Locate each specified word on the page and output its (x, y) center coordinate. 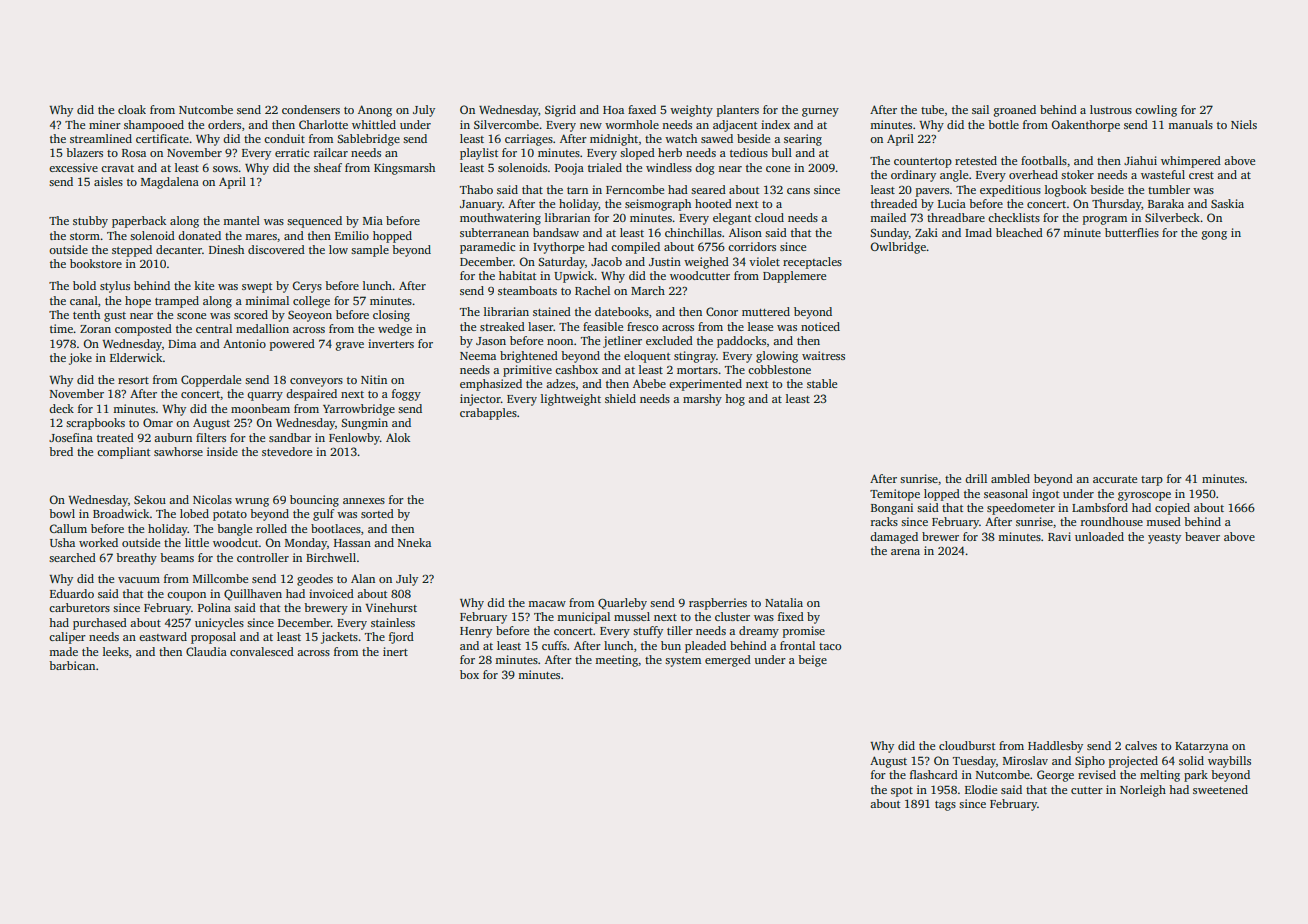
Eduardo (72, 593)
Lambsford (1100, 507)
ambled (1010, 478)
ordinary (913, 176)
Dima (182, 343)
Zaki (926, 232)
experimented (705, 385)
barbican (72, 665)
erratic (292, 152)
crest (1201, 175)
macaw (547, 604)
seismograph (658, 205)
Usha (62, 542)
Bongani (892, 509)
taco (830, 646)
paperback (139, 222)
